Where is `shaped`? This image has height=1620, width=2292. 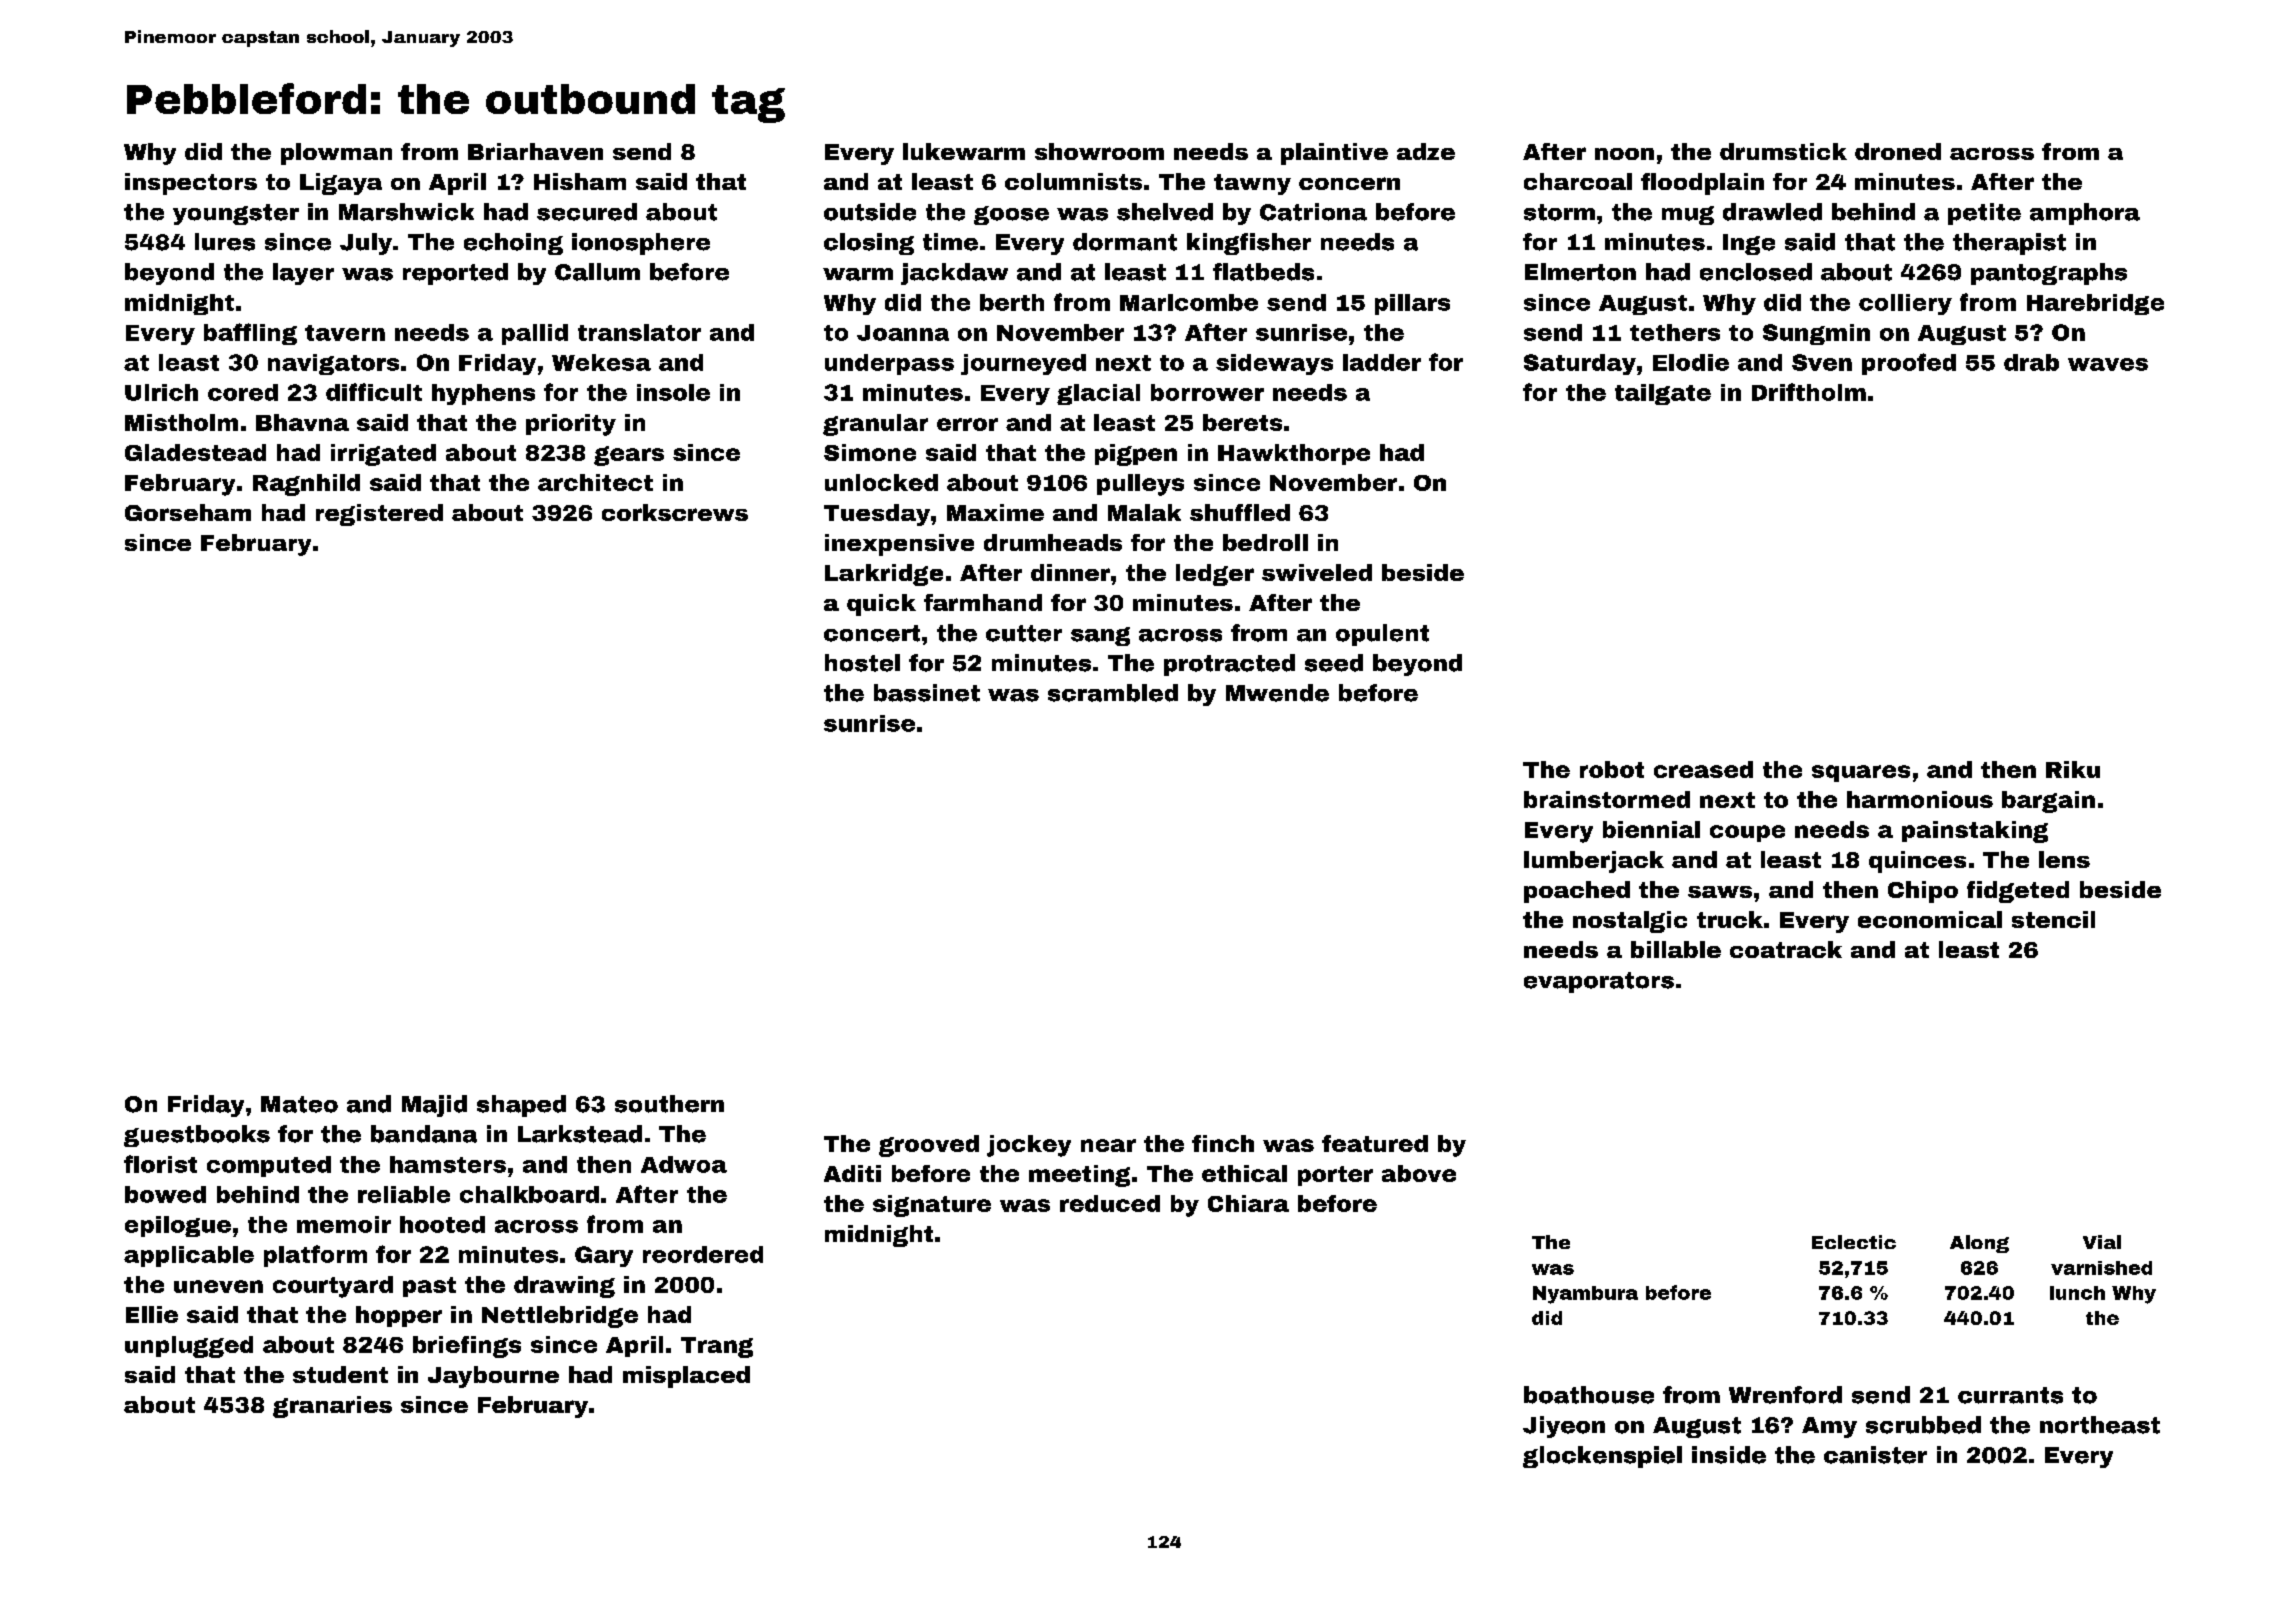 shaped is located at coordinates (521, 1106).
